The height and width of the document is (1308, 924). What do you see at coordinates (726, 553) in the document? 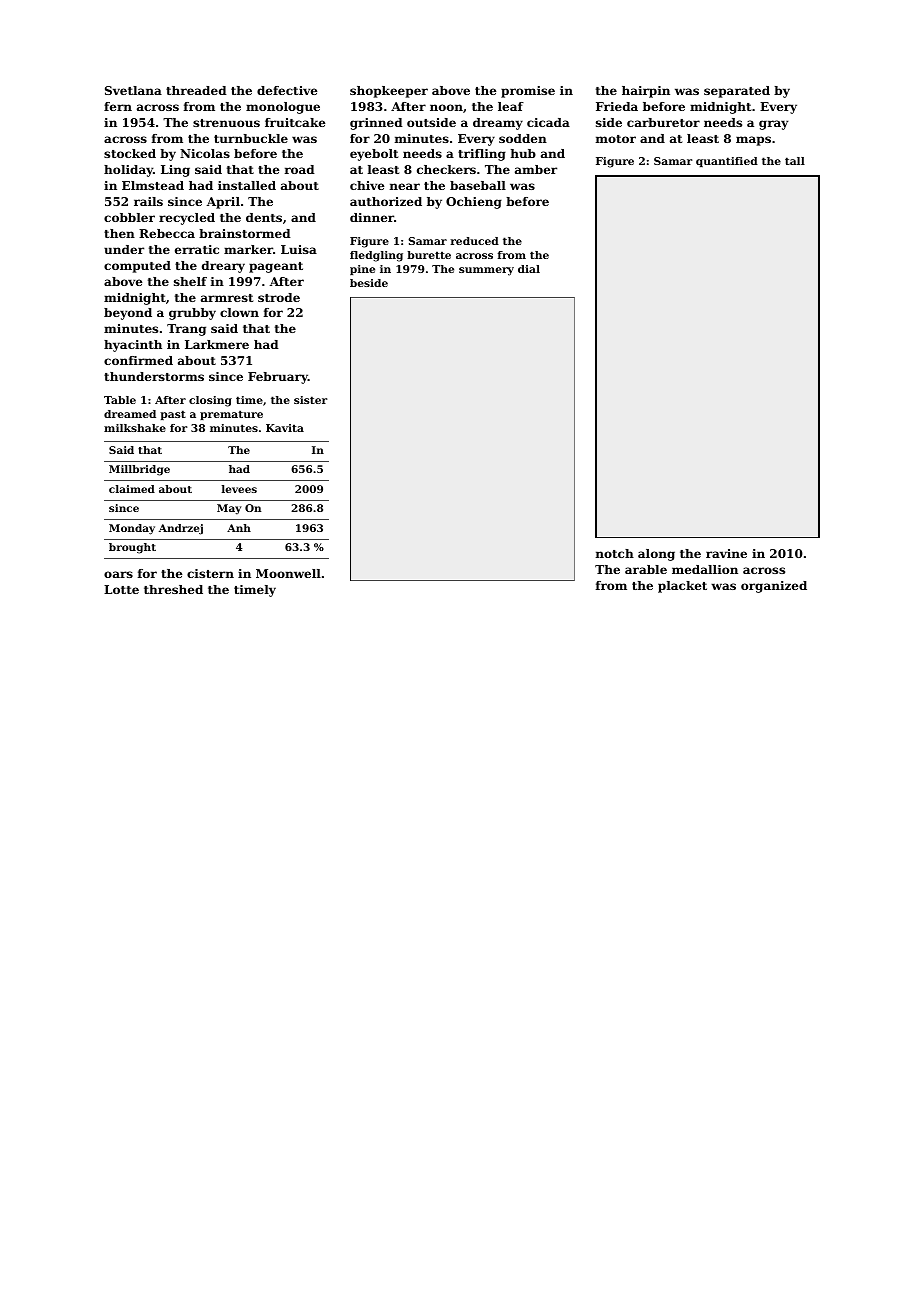
I see `ravine` at bounding box center [726, 553].
